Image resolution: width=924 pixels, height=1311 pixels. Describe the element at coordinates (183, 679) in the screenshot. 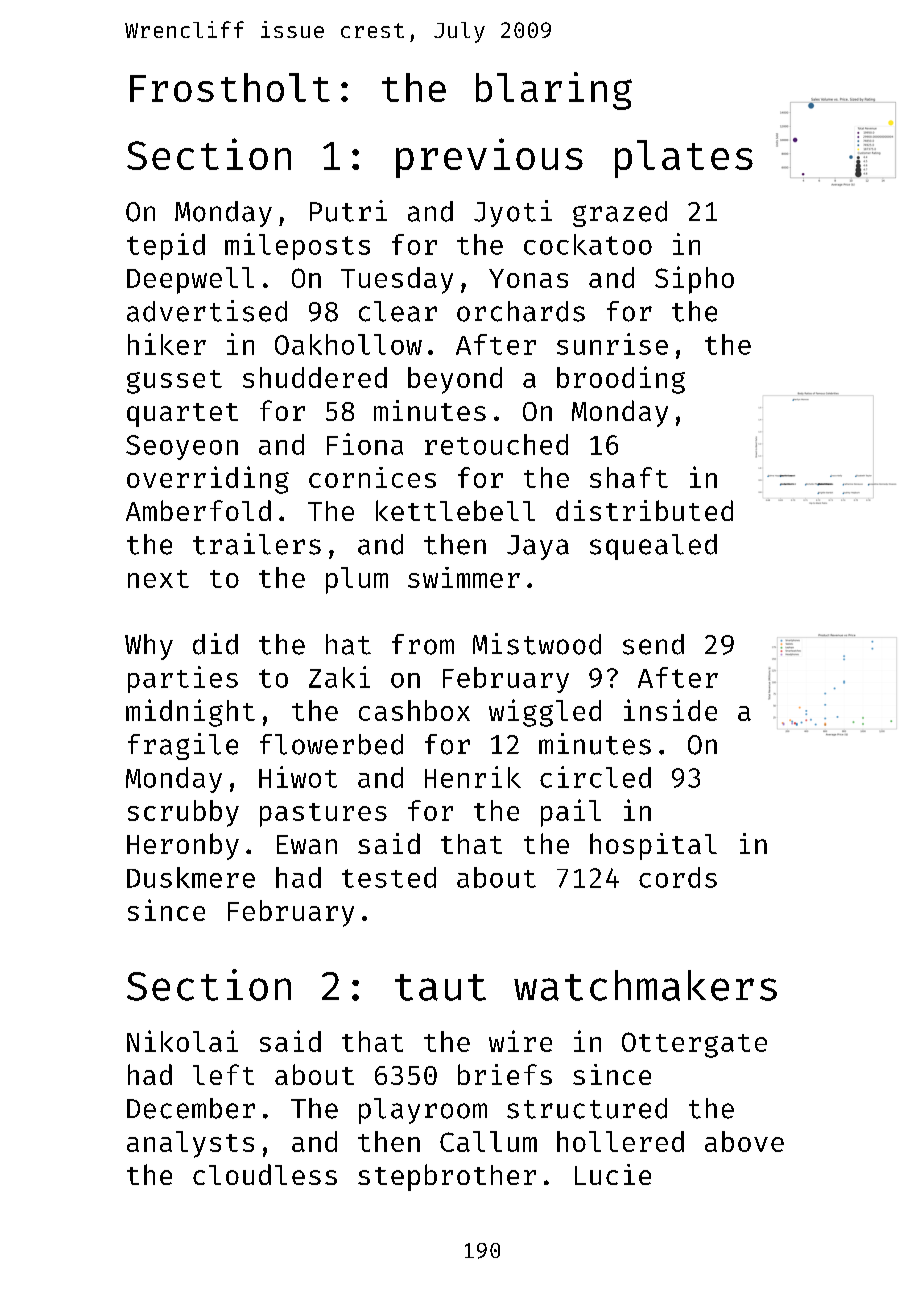

I see `parties` at that location.
